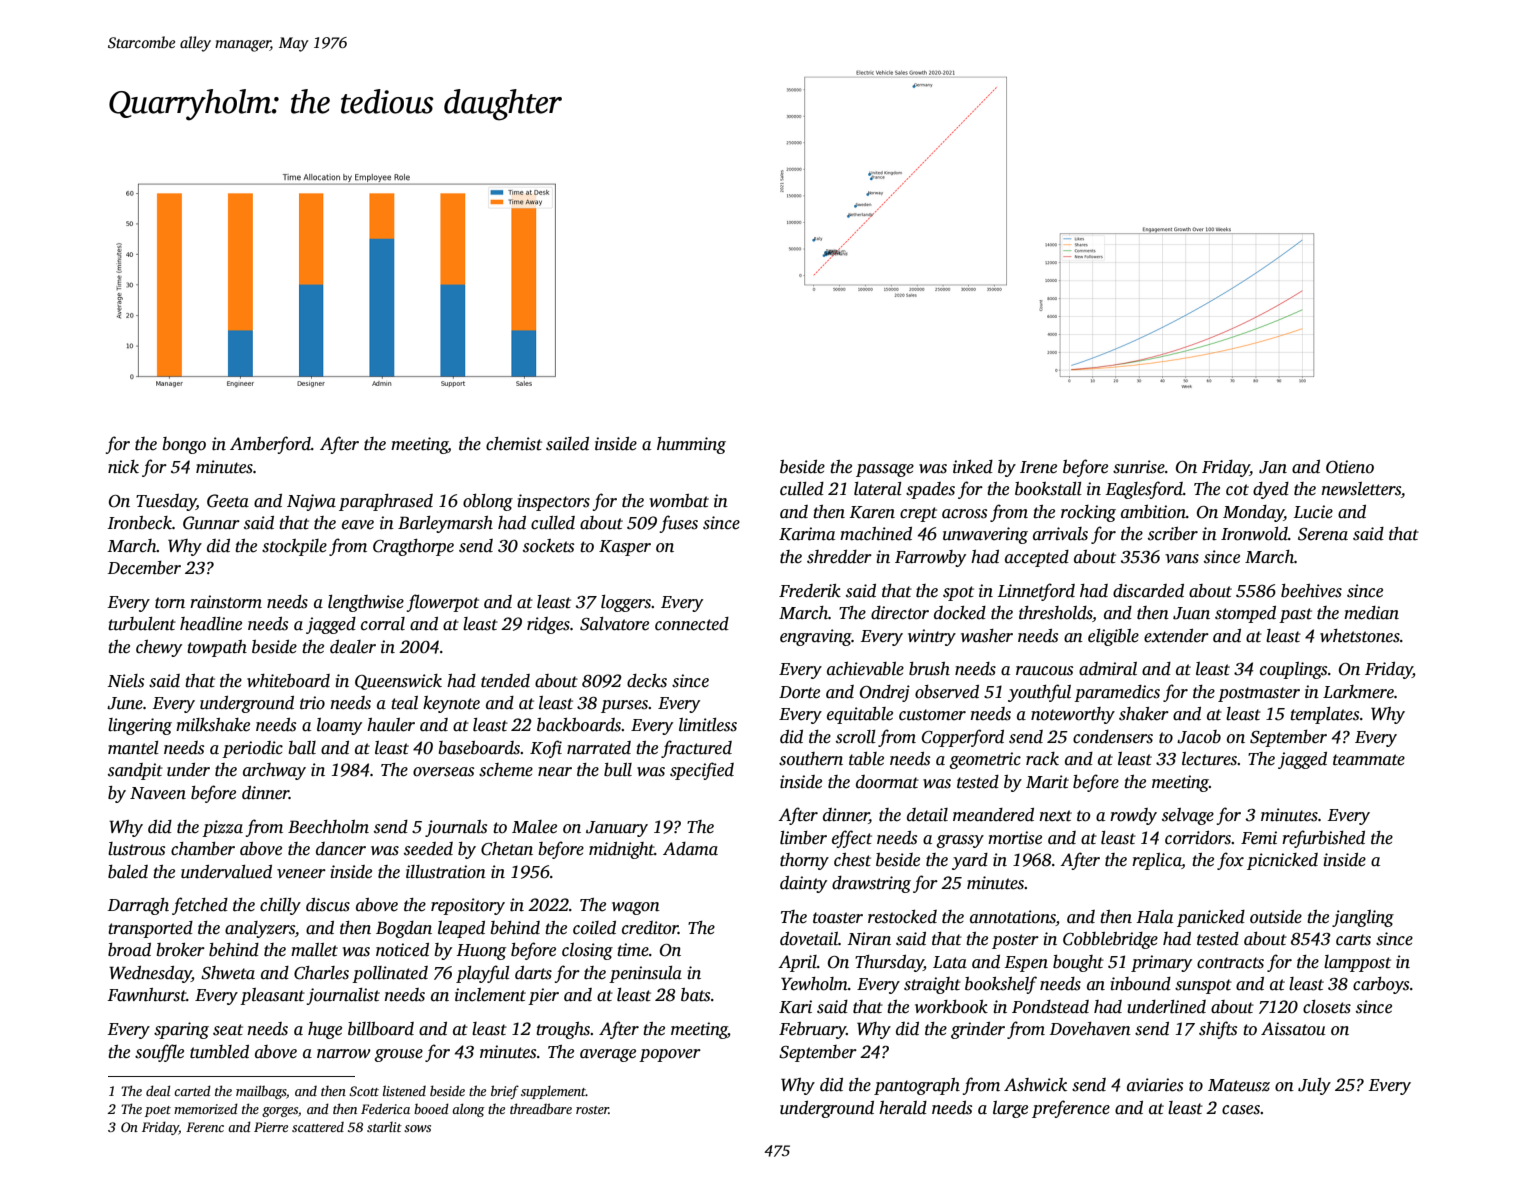 The height and width of the screenshot is (1181, 1529). What do you see at coordinates (1088, 513) in the screenshot?
I see `rocking` at bounding box center [1088, 513].
